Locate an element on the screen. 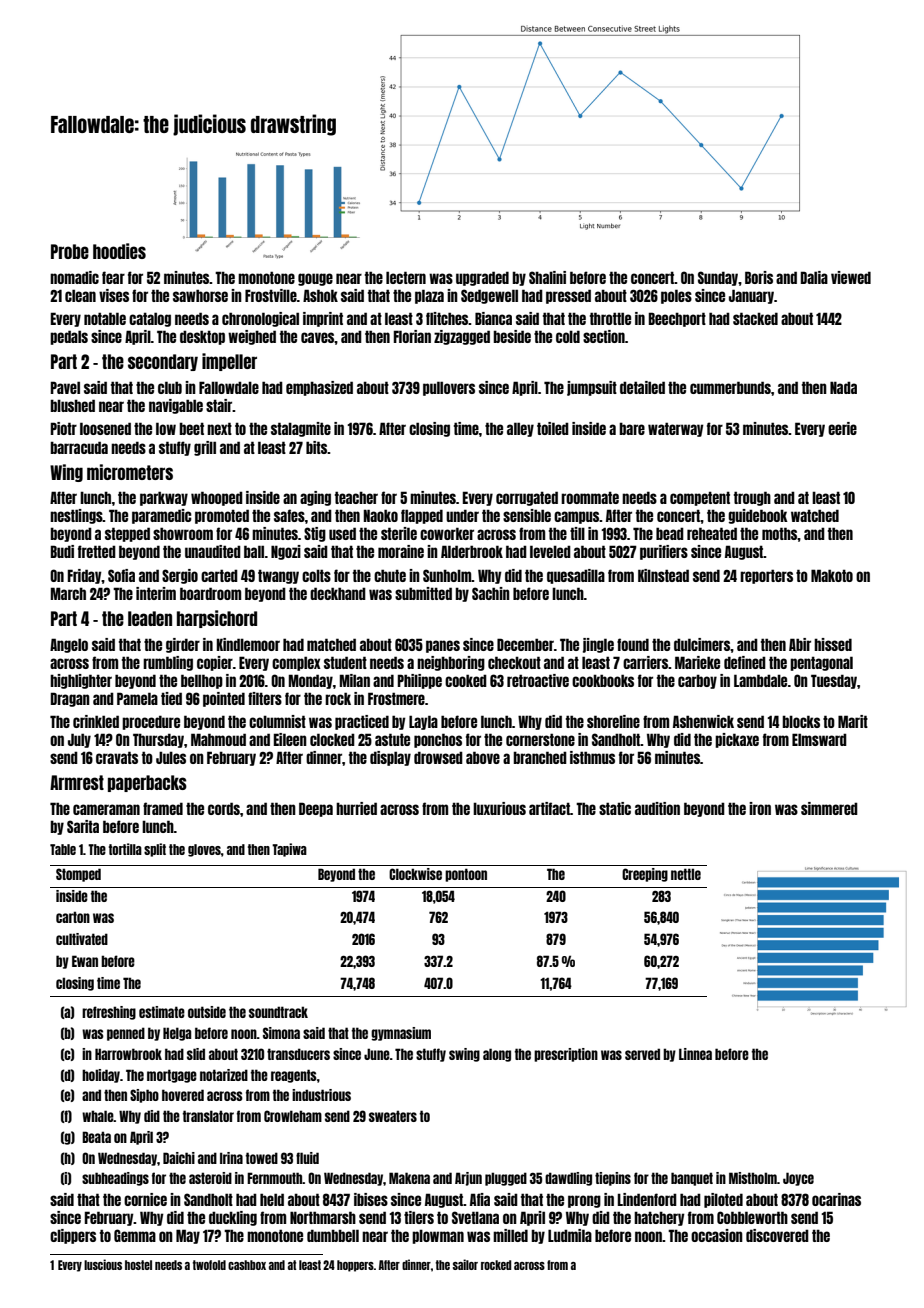  Frostville is located at coordinates (271, 295).
